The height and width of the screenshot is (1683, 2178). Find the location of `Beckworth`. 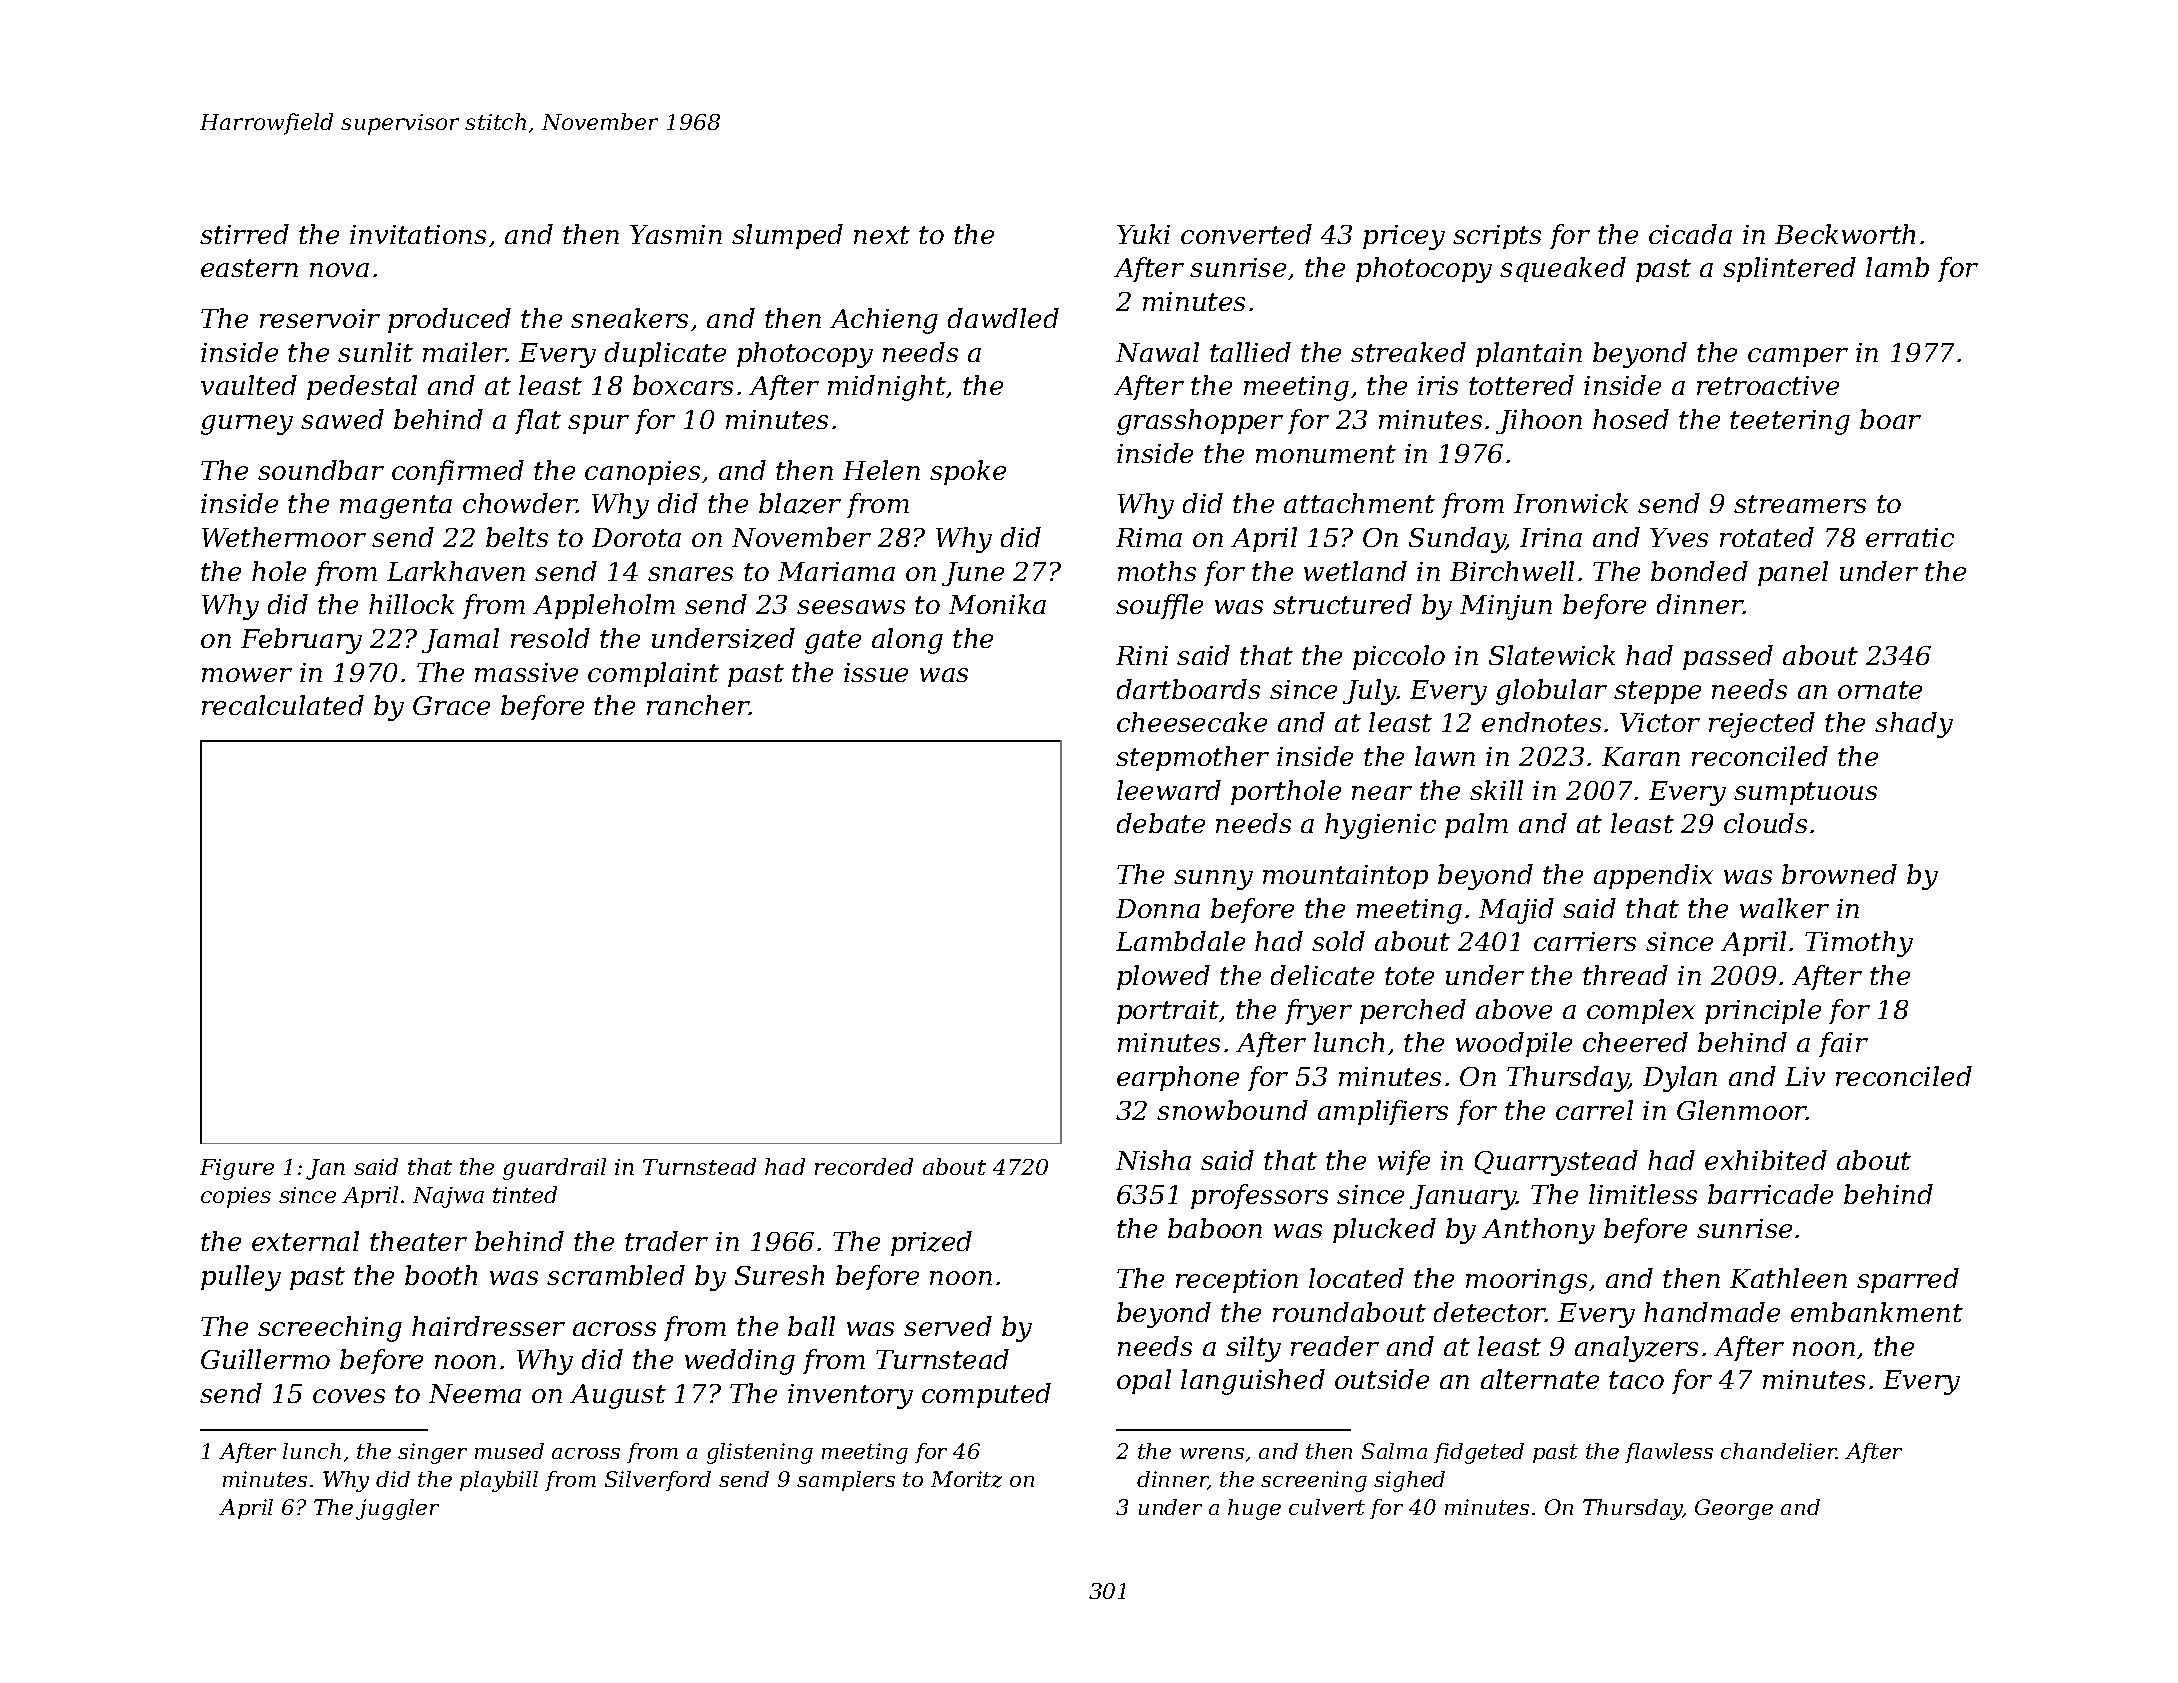

Beckworth is located at coordinates (1845, 234).
